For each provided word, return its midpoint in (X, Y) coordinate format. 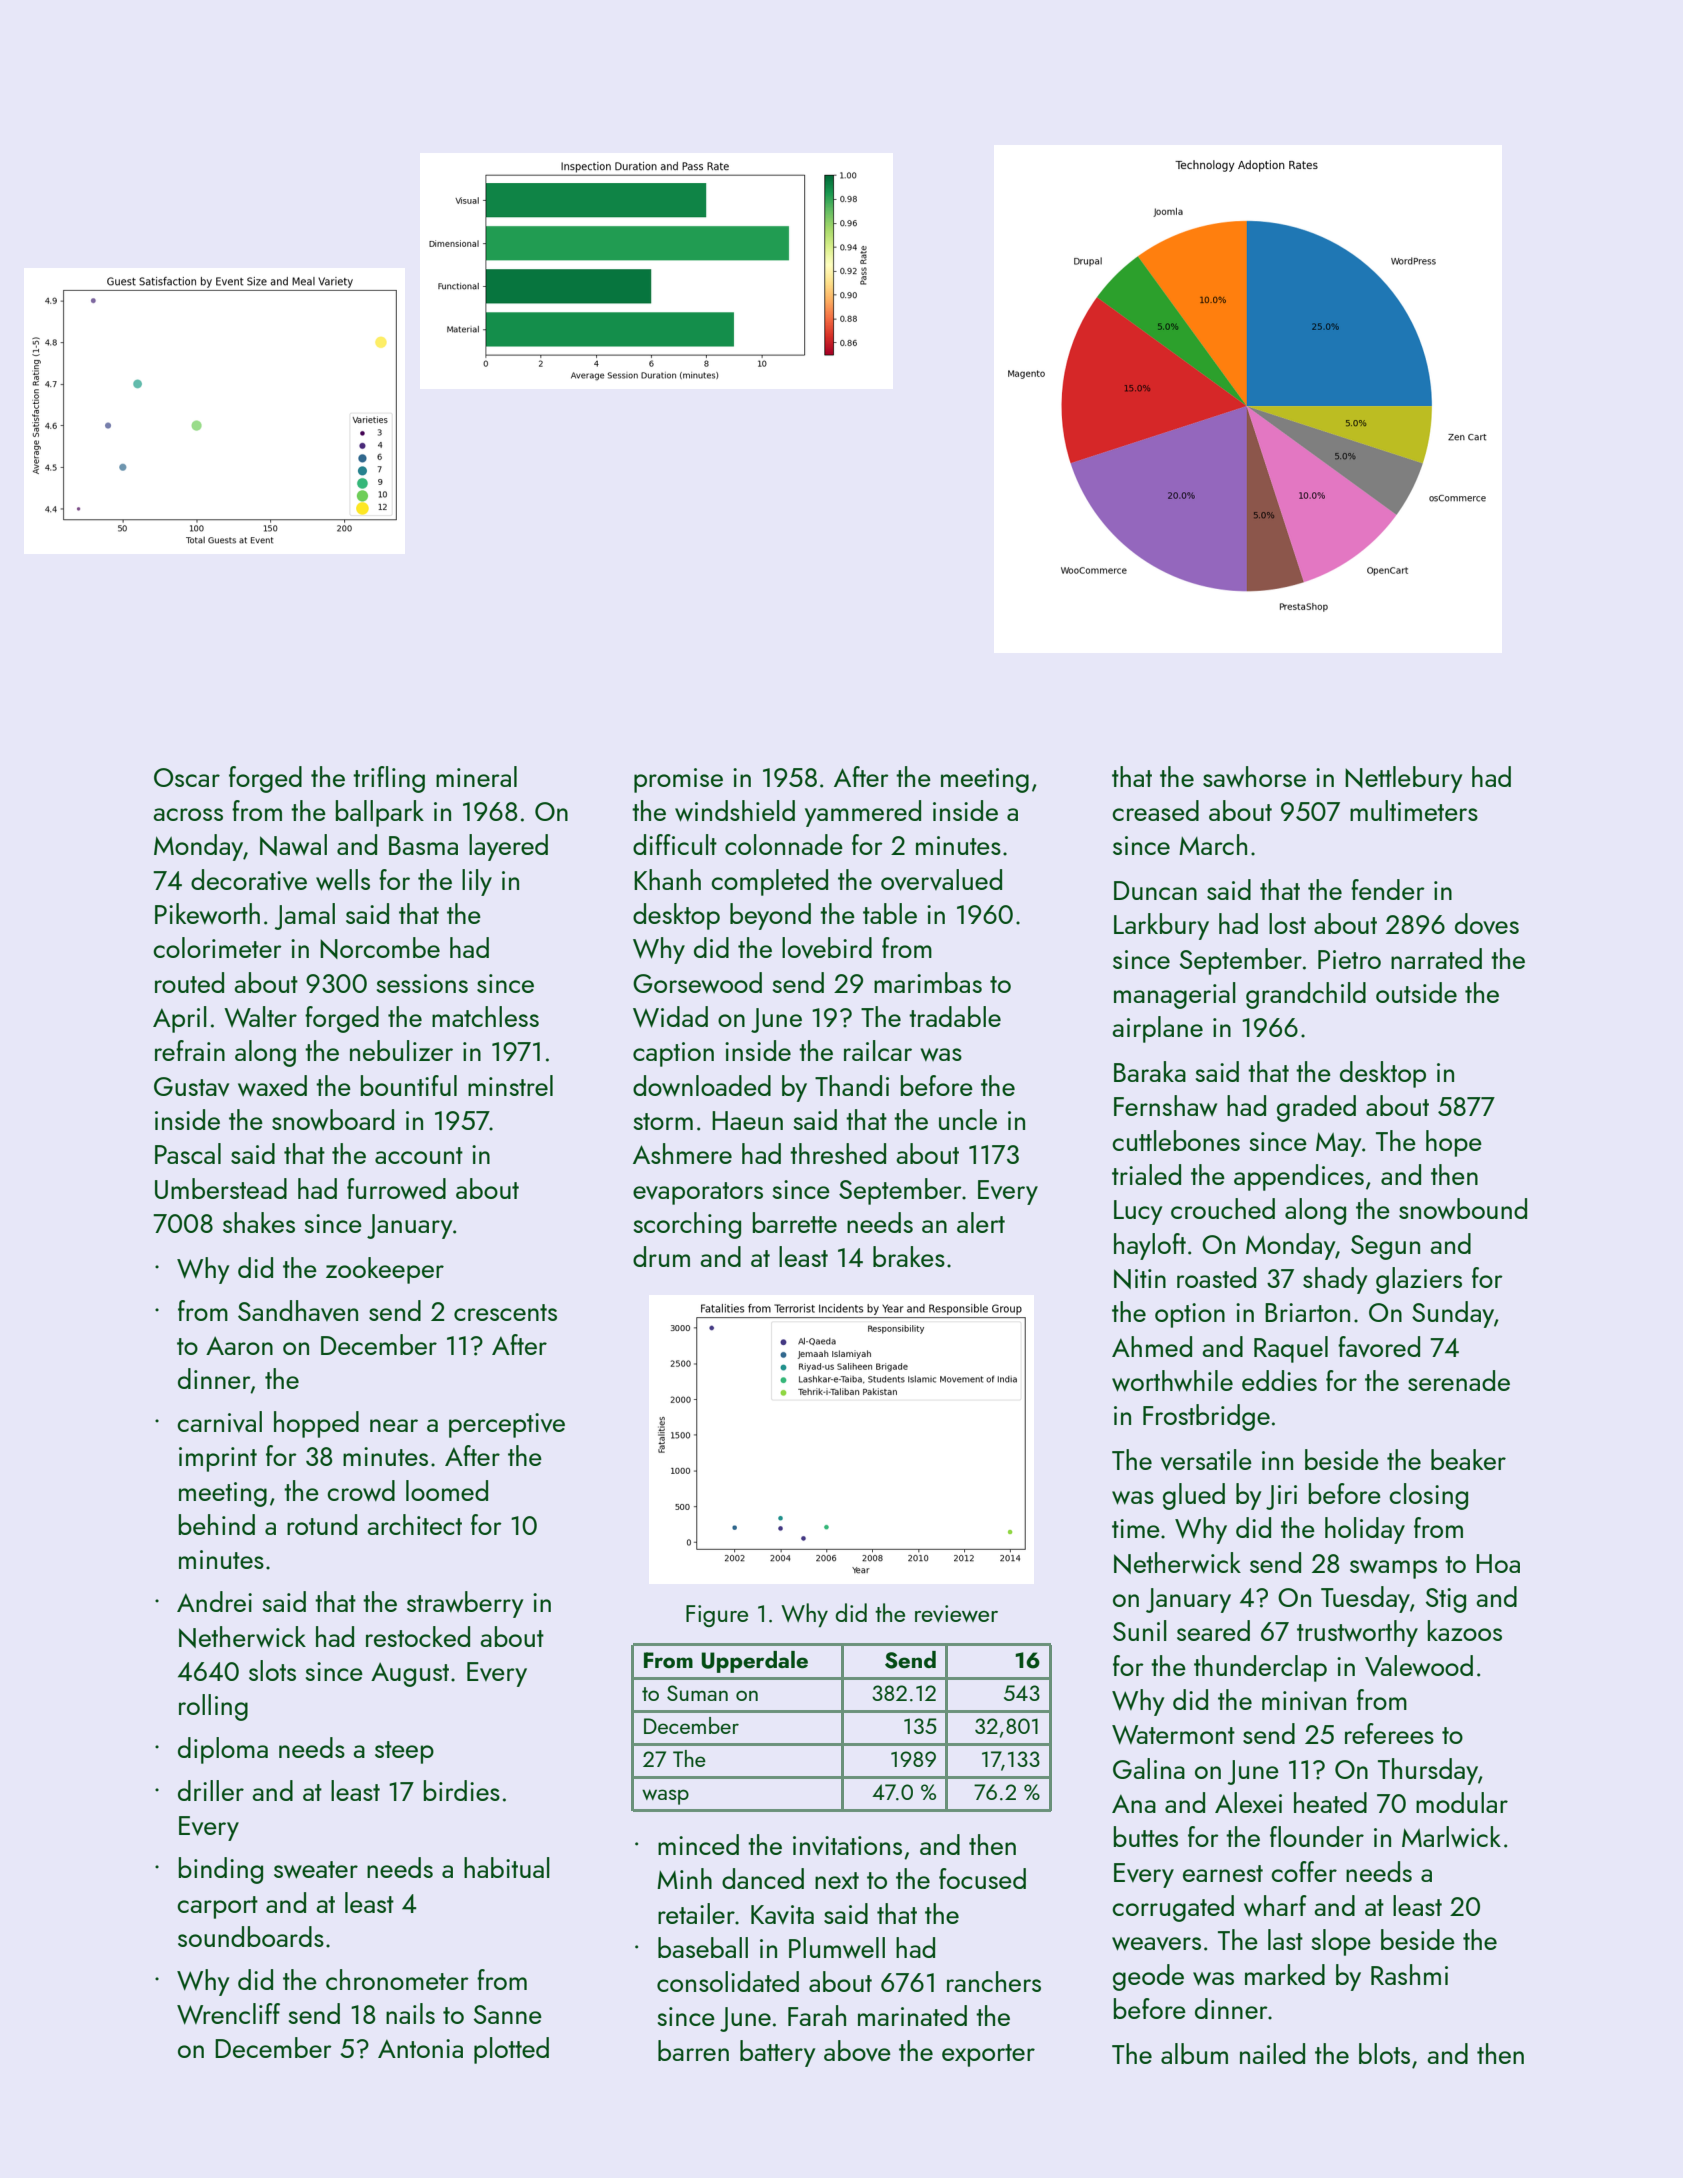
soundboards (251, 1936)
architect (414, 1524)
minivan (1304, 1701)
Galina (1149, 1768)
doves (1487, 924)
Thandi (852, 1085)
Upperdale (754, 1662)
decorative (249, 880)
